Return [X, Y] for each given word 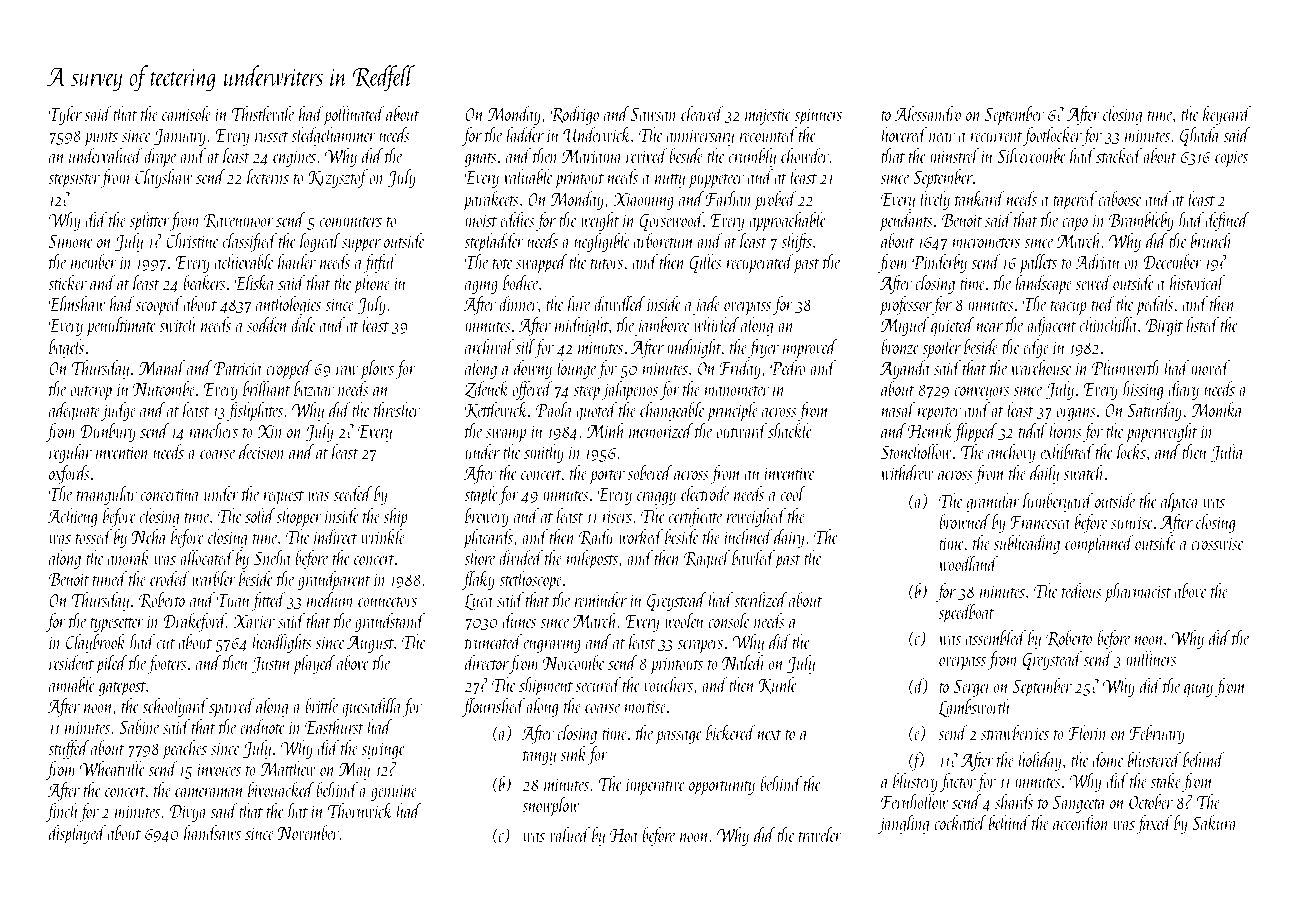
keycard [1227, 115]
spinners [818, 116]
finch [62, 812]
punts [101, 139]
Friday [740, 369]
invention [122, 452]
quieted [952, 327]
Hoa [624, 835]
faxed [1154, 824]
